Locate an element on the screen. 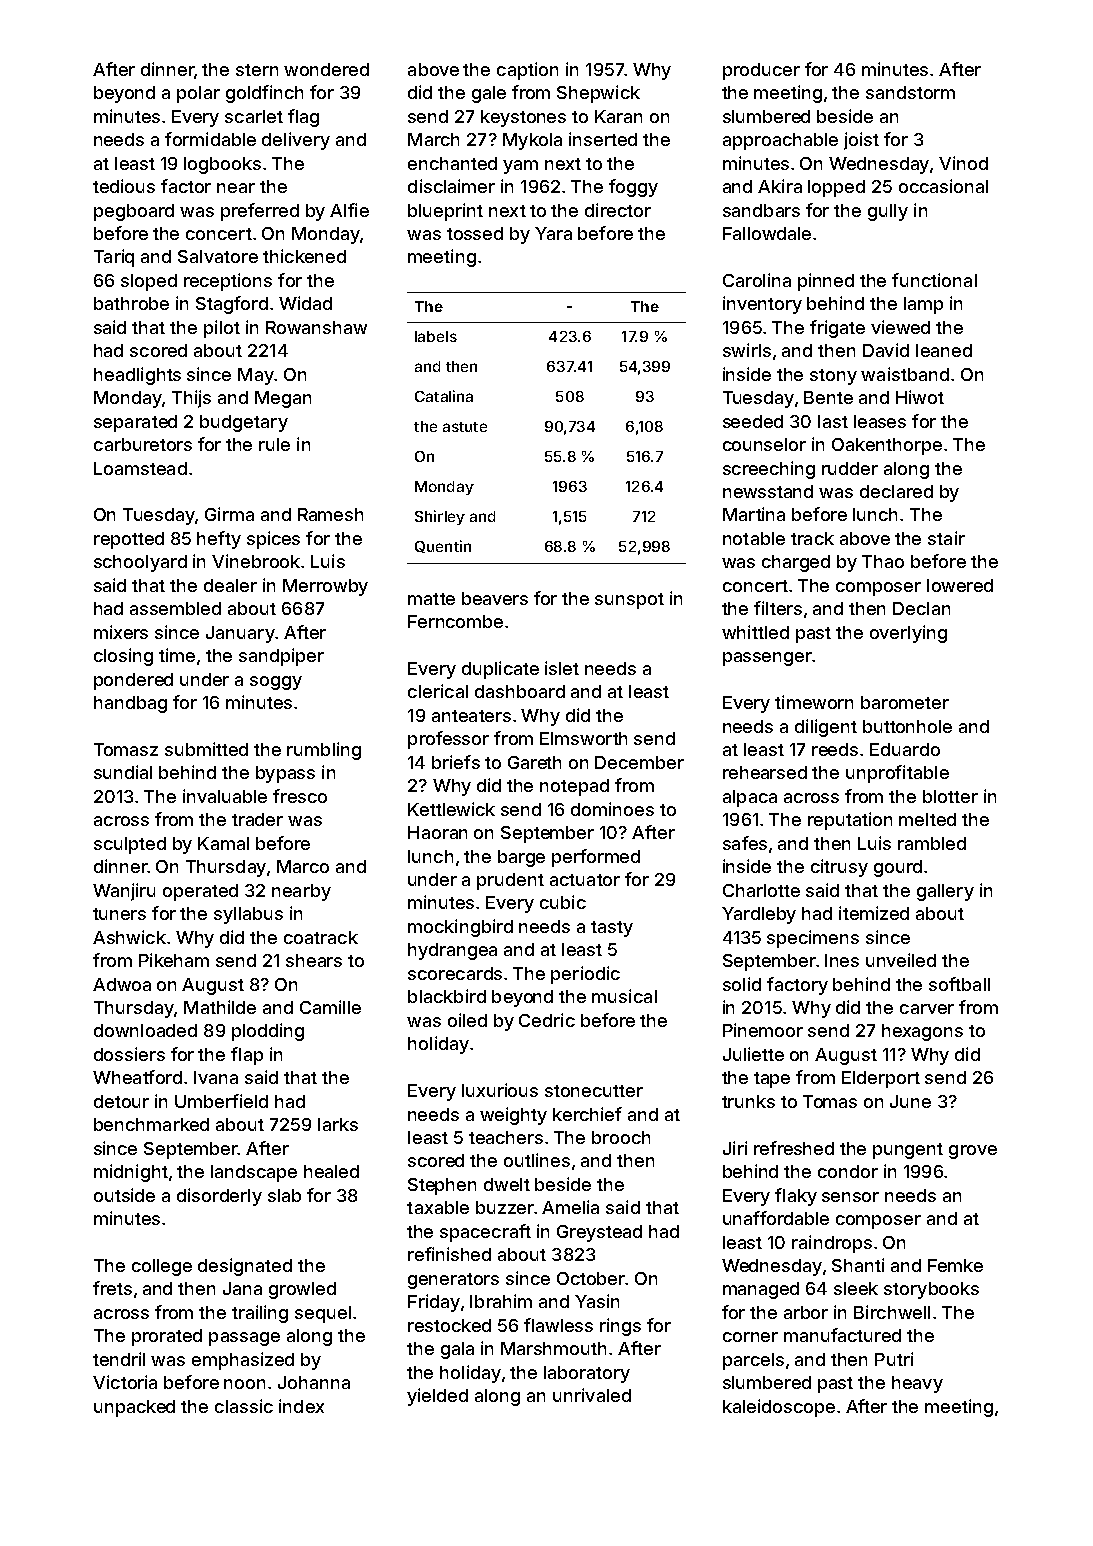 Image resolution: width=1093 pixels, height=1546 pixels. producer is located at coordinates (761, 71).
